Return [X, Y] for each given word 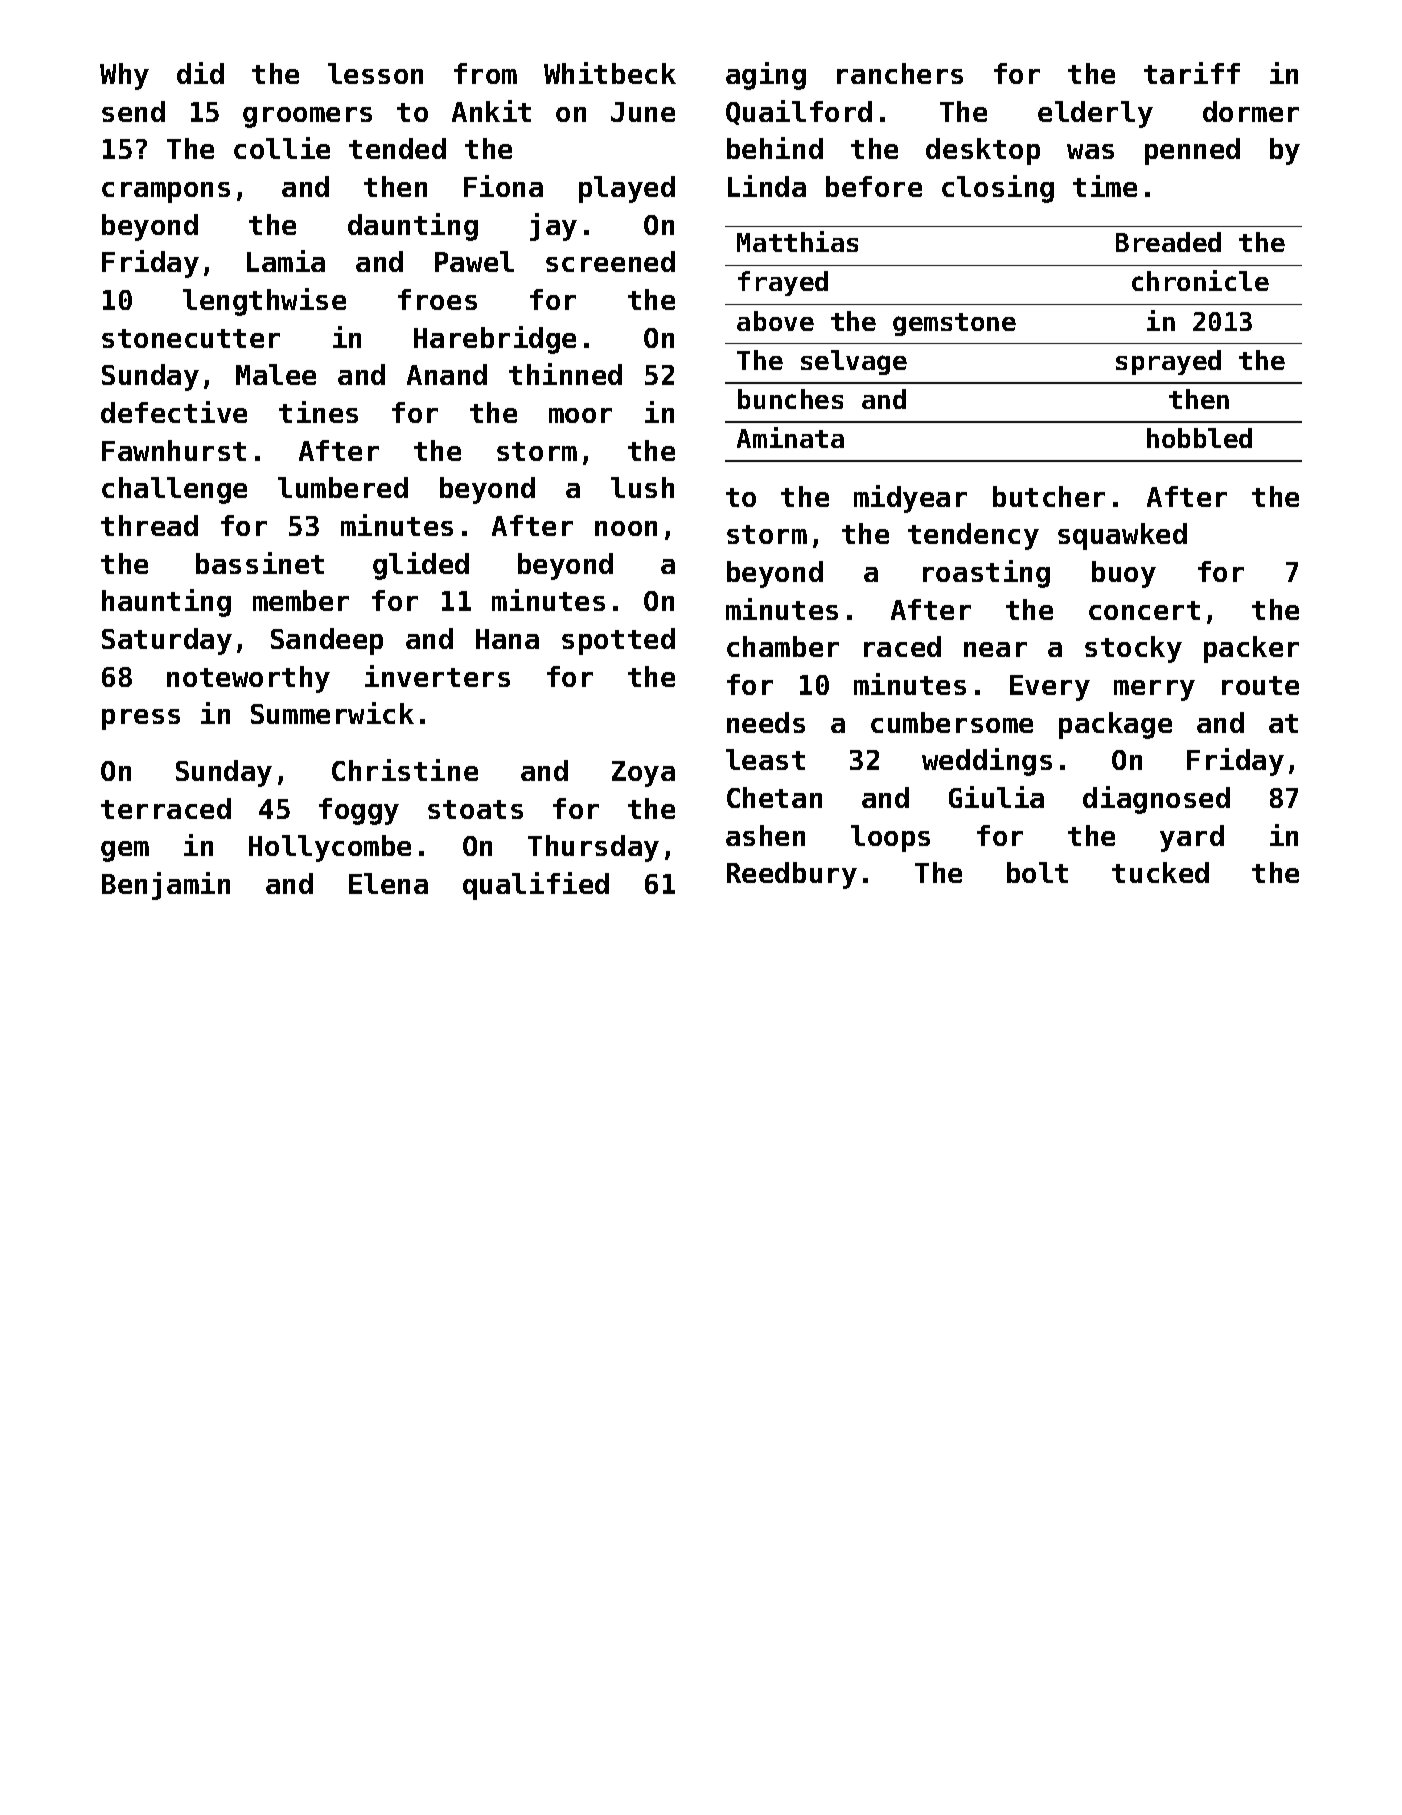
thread [149, 525]
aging [766, 76]
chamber [783, 646]
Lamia [286, 261]
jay [553, 227]
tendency [973, 536]
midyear [910, 499]
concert [1144, 610]
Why [124, 76]
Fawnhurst [174, 450]
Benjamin [166, 886]
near [995, 649]
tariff [1192, 73]
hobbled [1199, 438]
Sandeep [327, 641]
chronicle [1200, 280]
